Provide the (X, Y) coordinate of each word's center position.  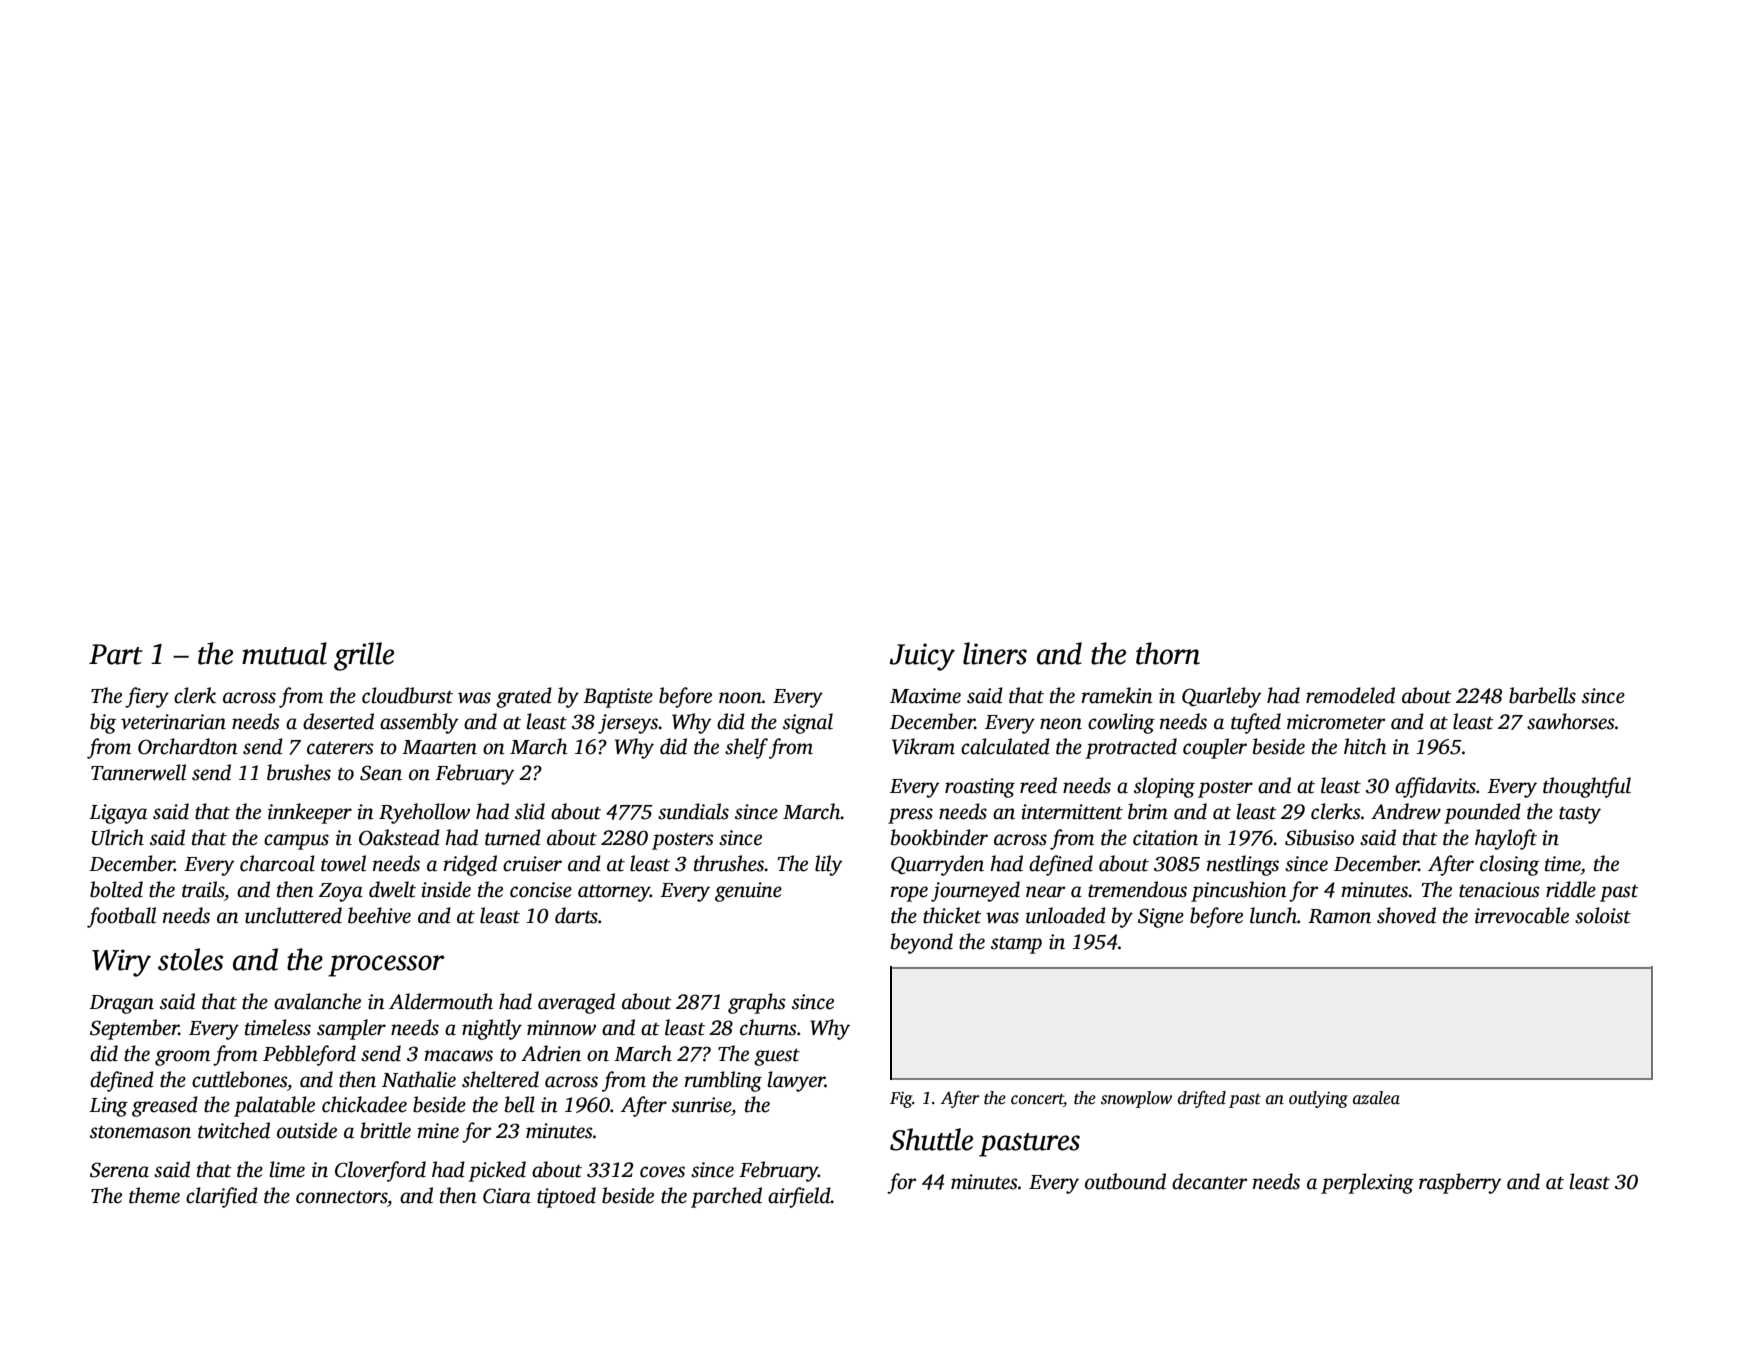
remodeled (1350, 695)
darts (576, 915)
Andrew (1406, 811)
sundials (693, 811)
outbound (1125, 1181)
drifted (1202, 1099)
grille (364, 656)
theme (154, 1195)
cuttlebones (239, 1079)
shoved (1406, 915)
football (121, 917)
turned (513, 837)
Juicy (922, 657)
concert (1037, 1100)
